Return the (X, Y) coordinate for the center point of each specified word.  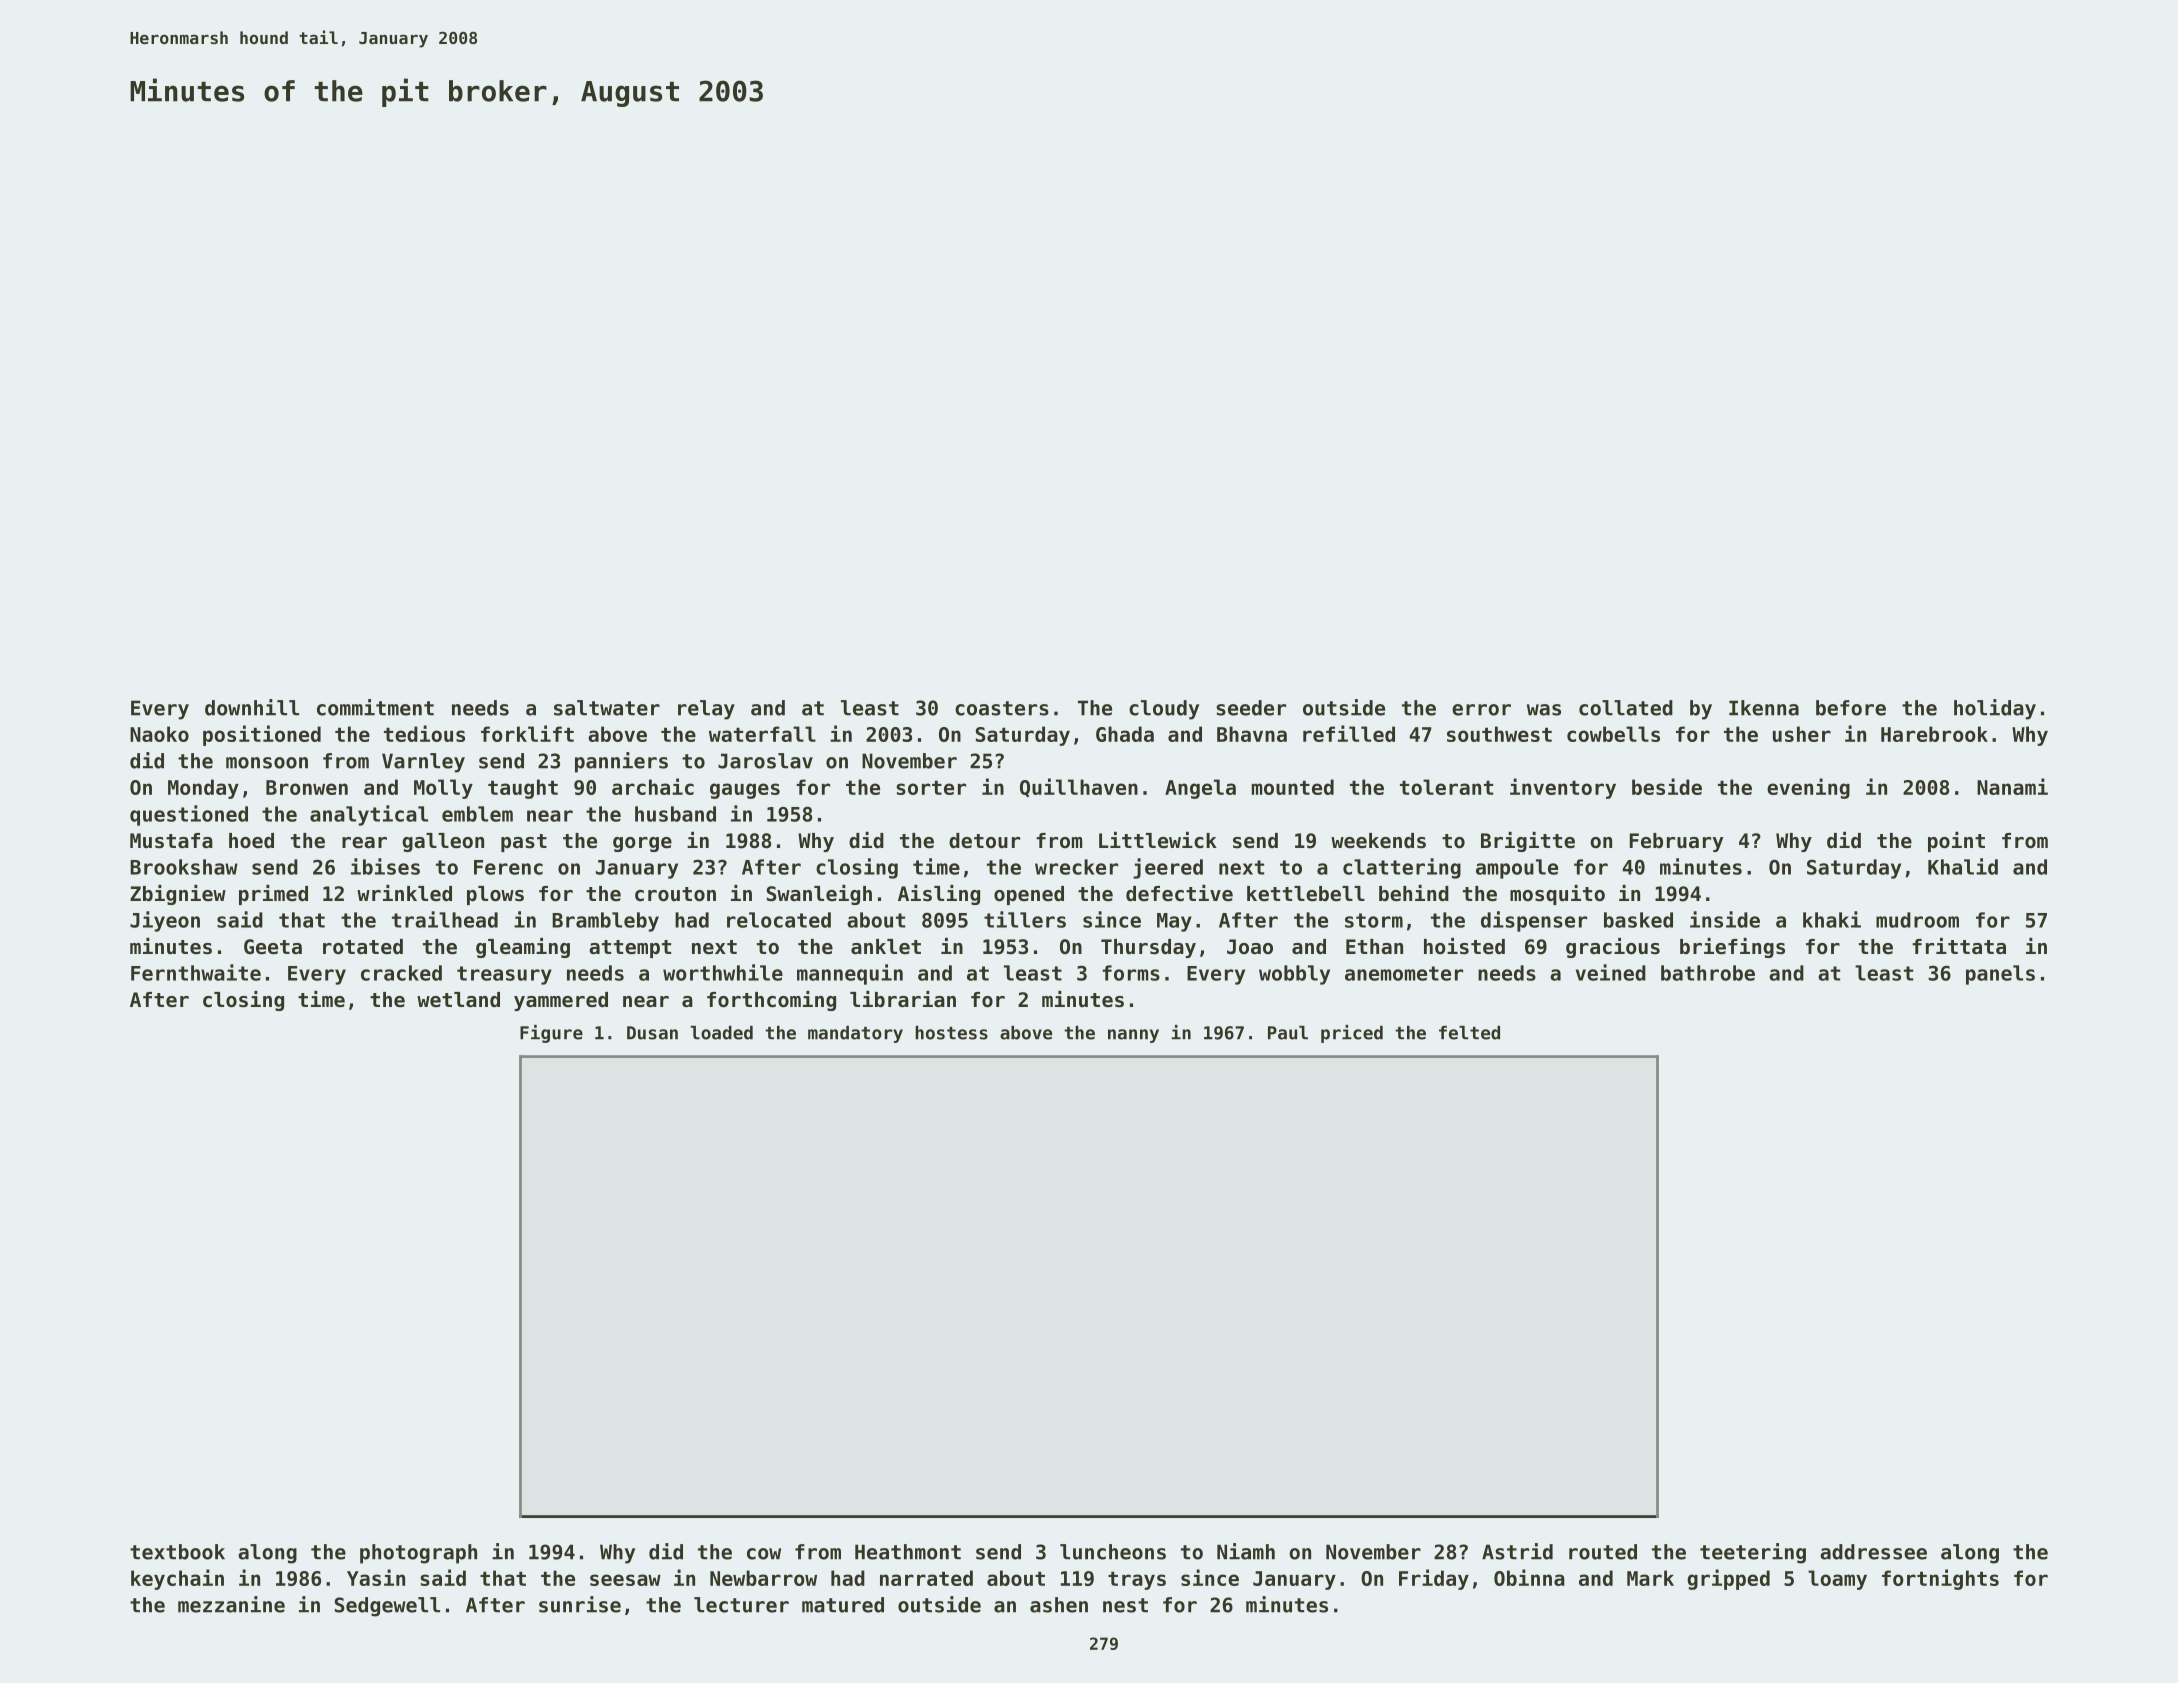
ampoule (1517, 869)
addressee (1873, 1552)
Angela (1200, 789)
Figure (551, 1034)
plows (495, 895)
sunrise (580, 1604)
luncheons (1113, 1552)
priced (1352, 1034)
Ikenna (1764, 708)
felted (1469, 1033)
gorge (642, 844)
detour (984, 841)
